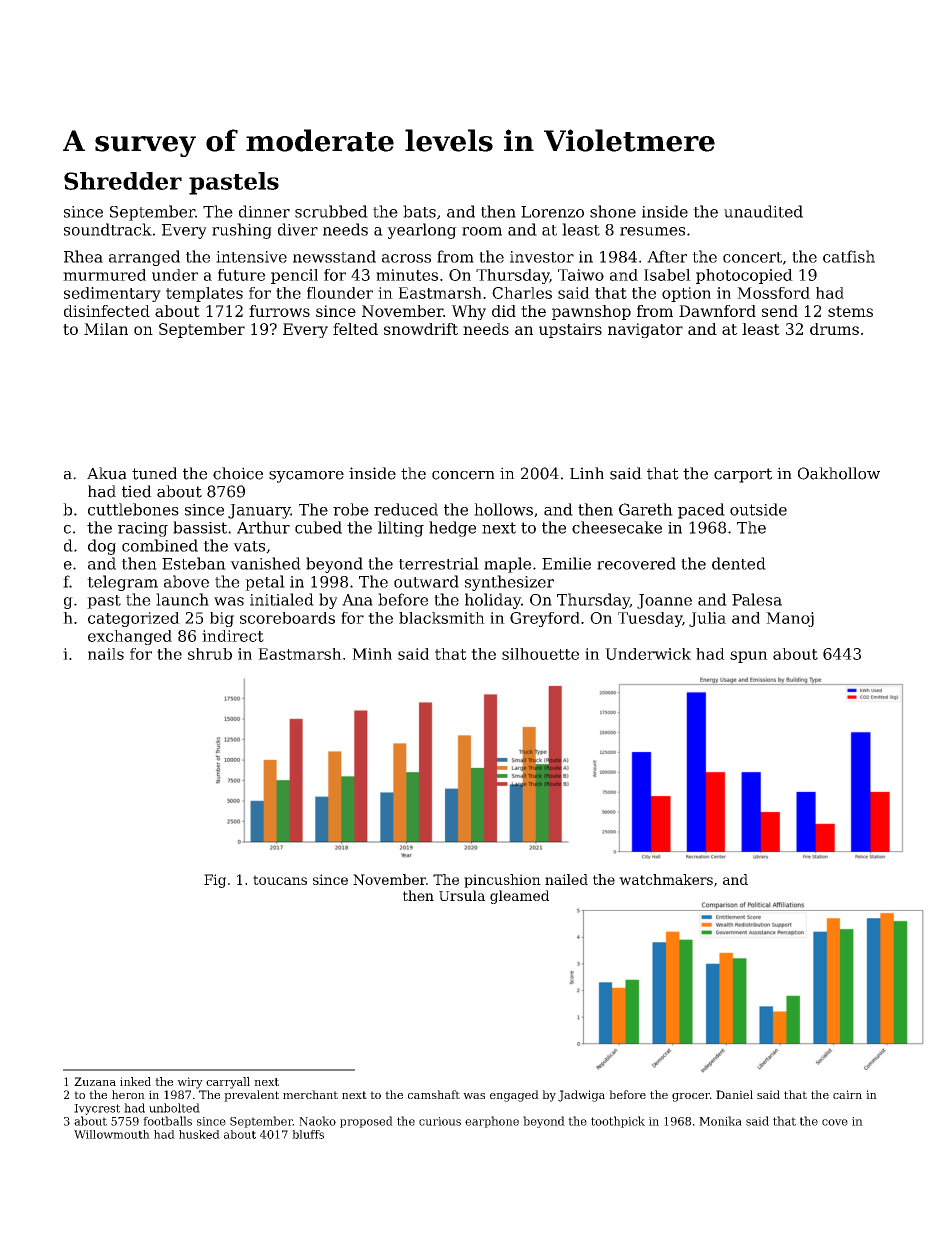  What do you see at coordinates (83, 256) in the page?
I see `Rhea` at bounding box center [83, 256].
